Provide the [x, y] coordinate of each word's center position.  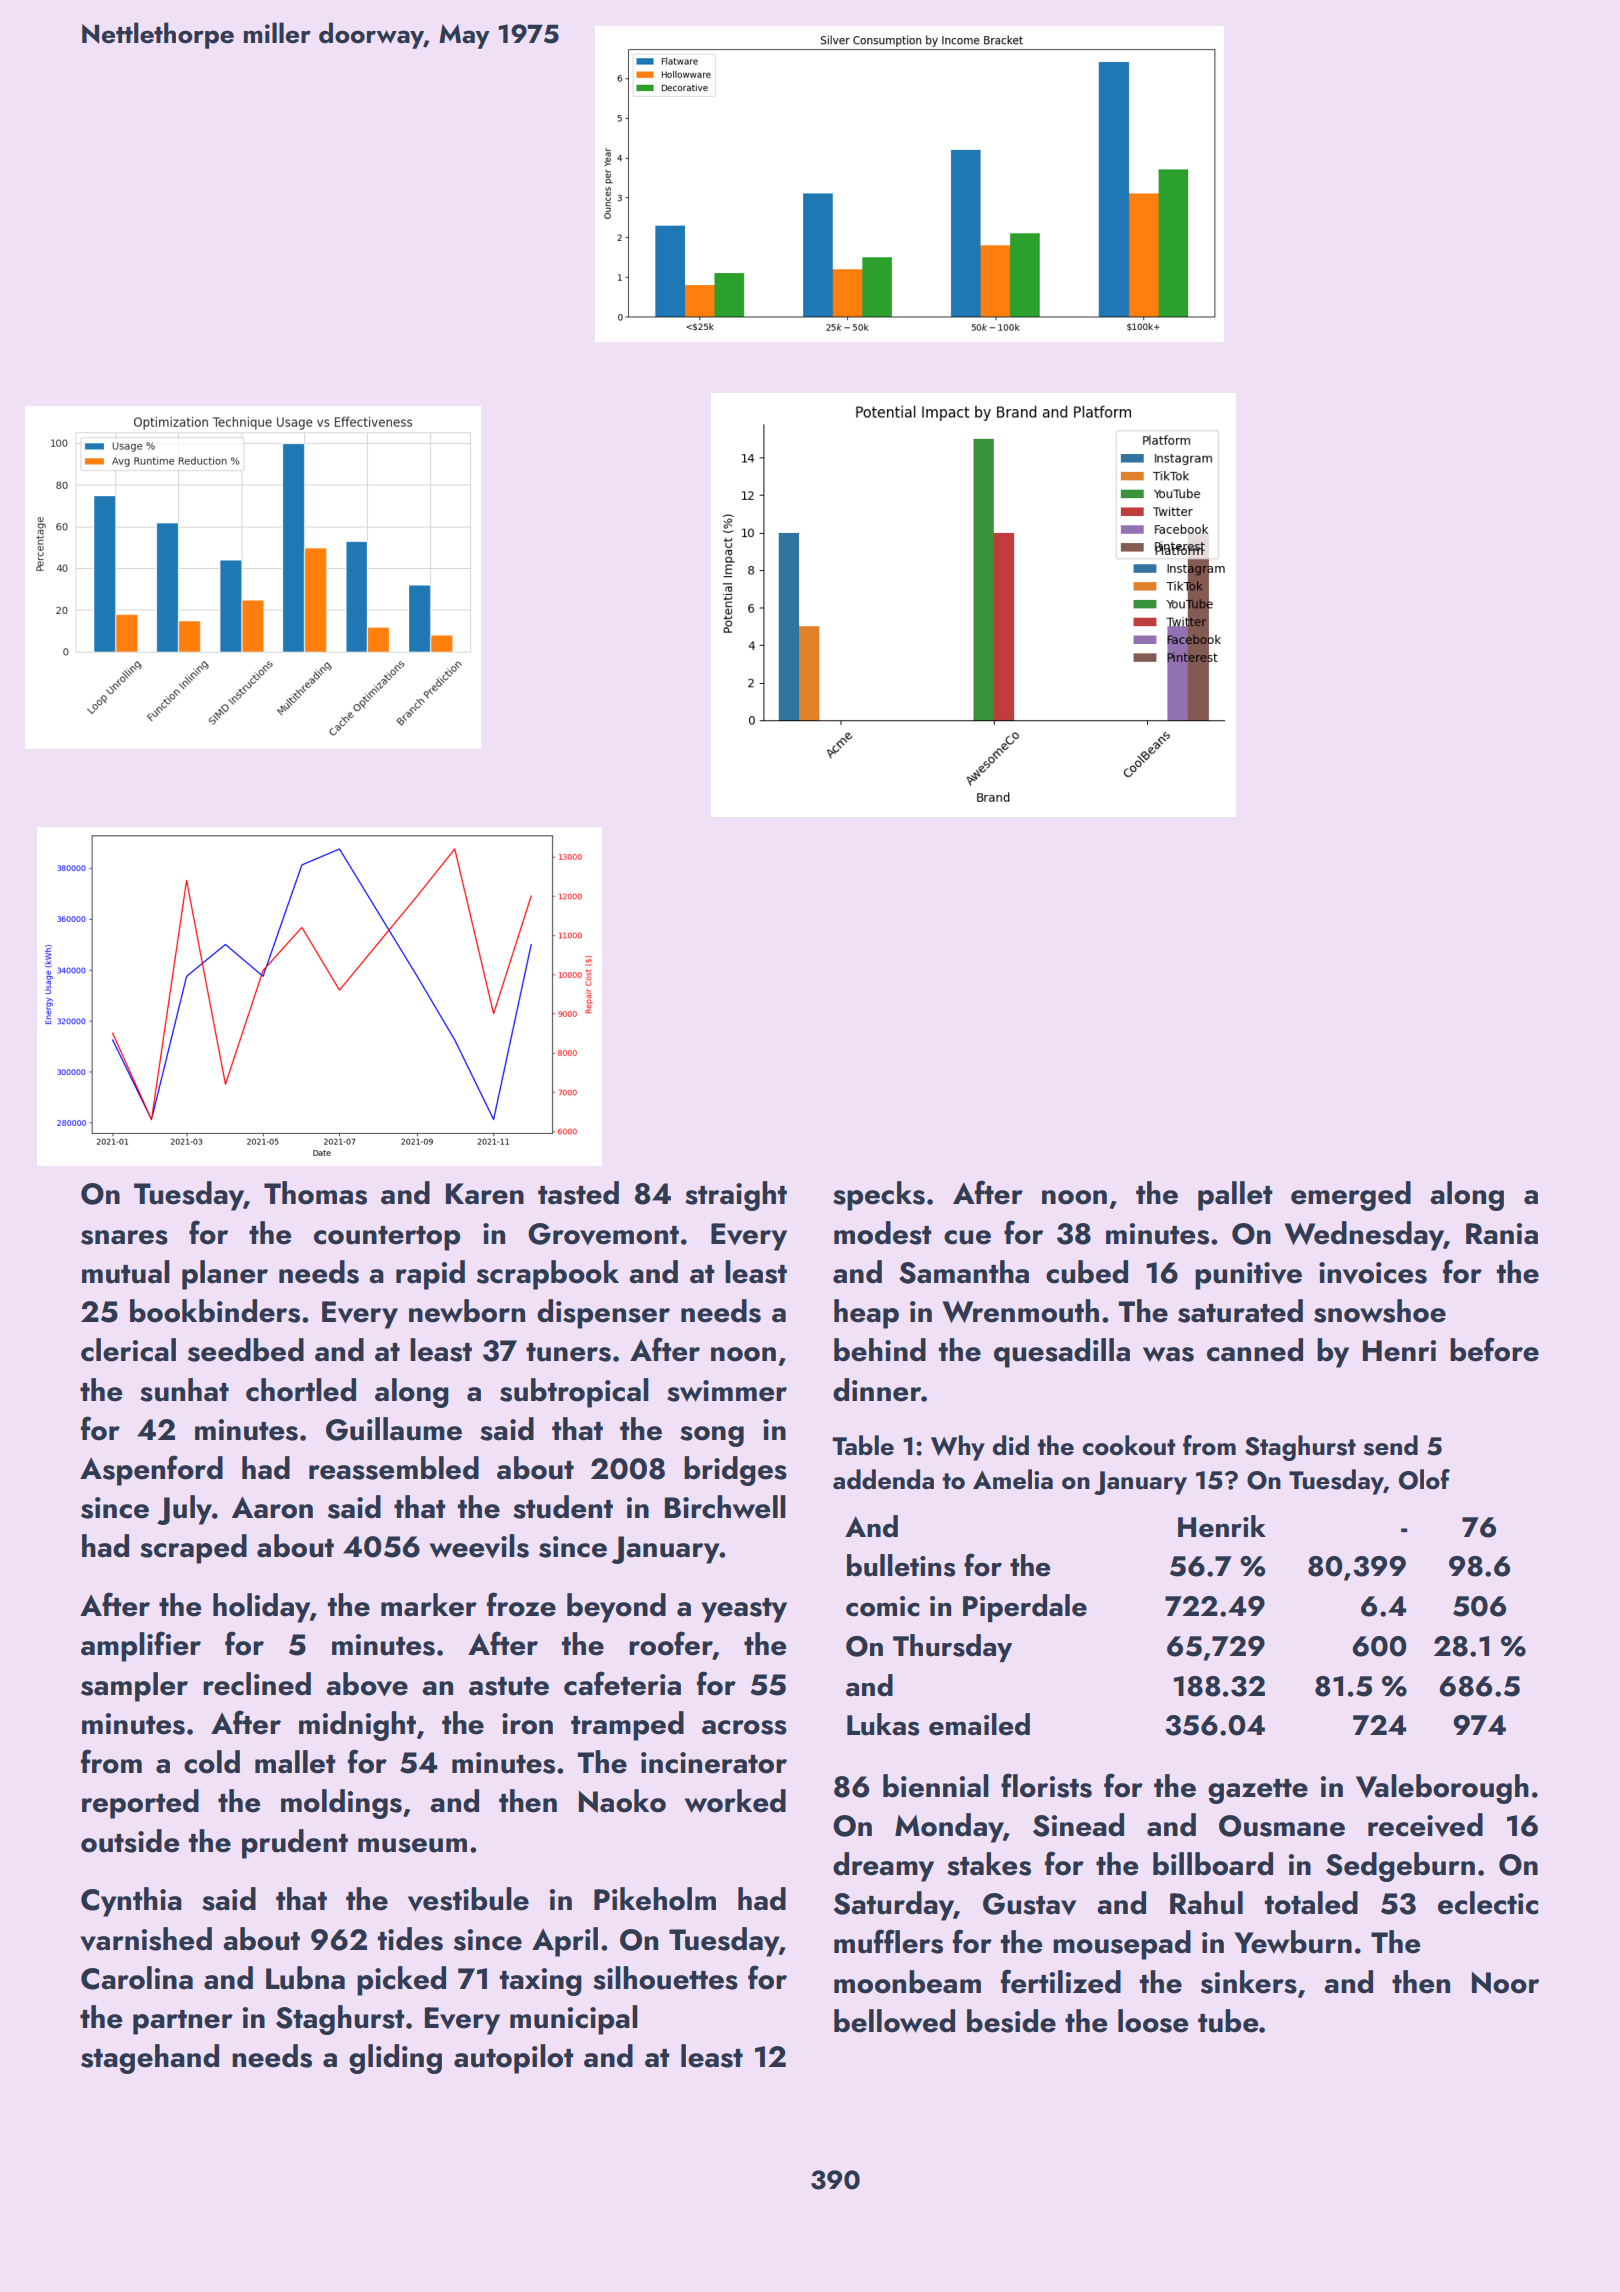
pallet [1235, 1196]
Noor [1505, 1983]
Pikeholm [655, 1899]
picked [401, 1981]
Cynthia [131, 1902]
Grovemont [603, 1234]
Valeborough [1442, 1789]
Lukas [883, 1724]
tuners [568, 1352]
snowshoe [1380, 1311]
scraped [193, 1549]
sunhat [184, 1390]
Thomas [315, 1193]
